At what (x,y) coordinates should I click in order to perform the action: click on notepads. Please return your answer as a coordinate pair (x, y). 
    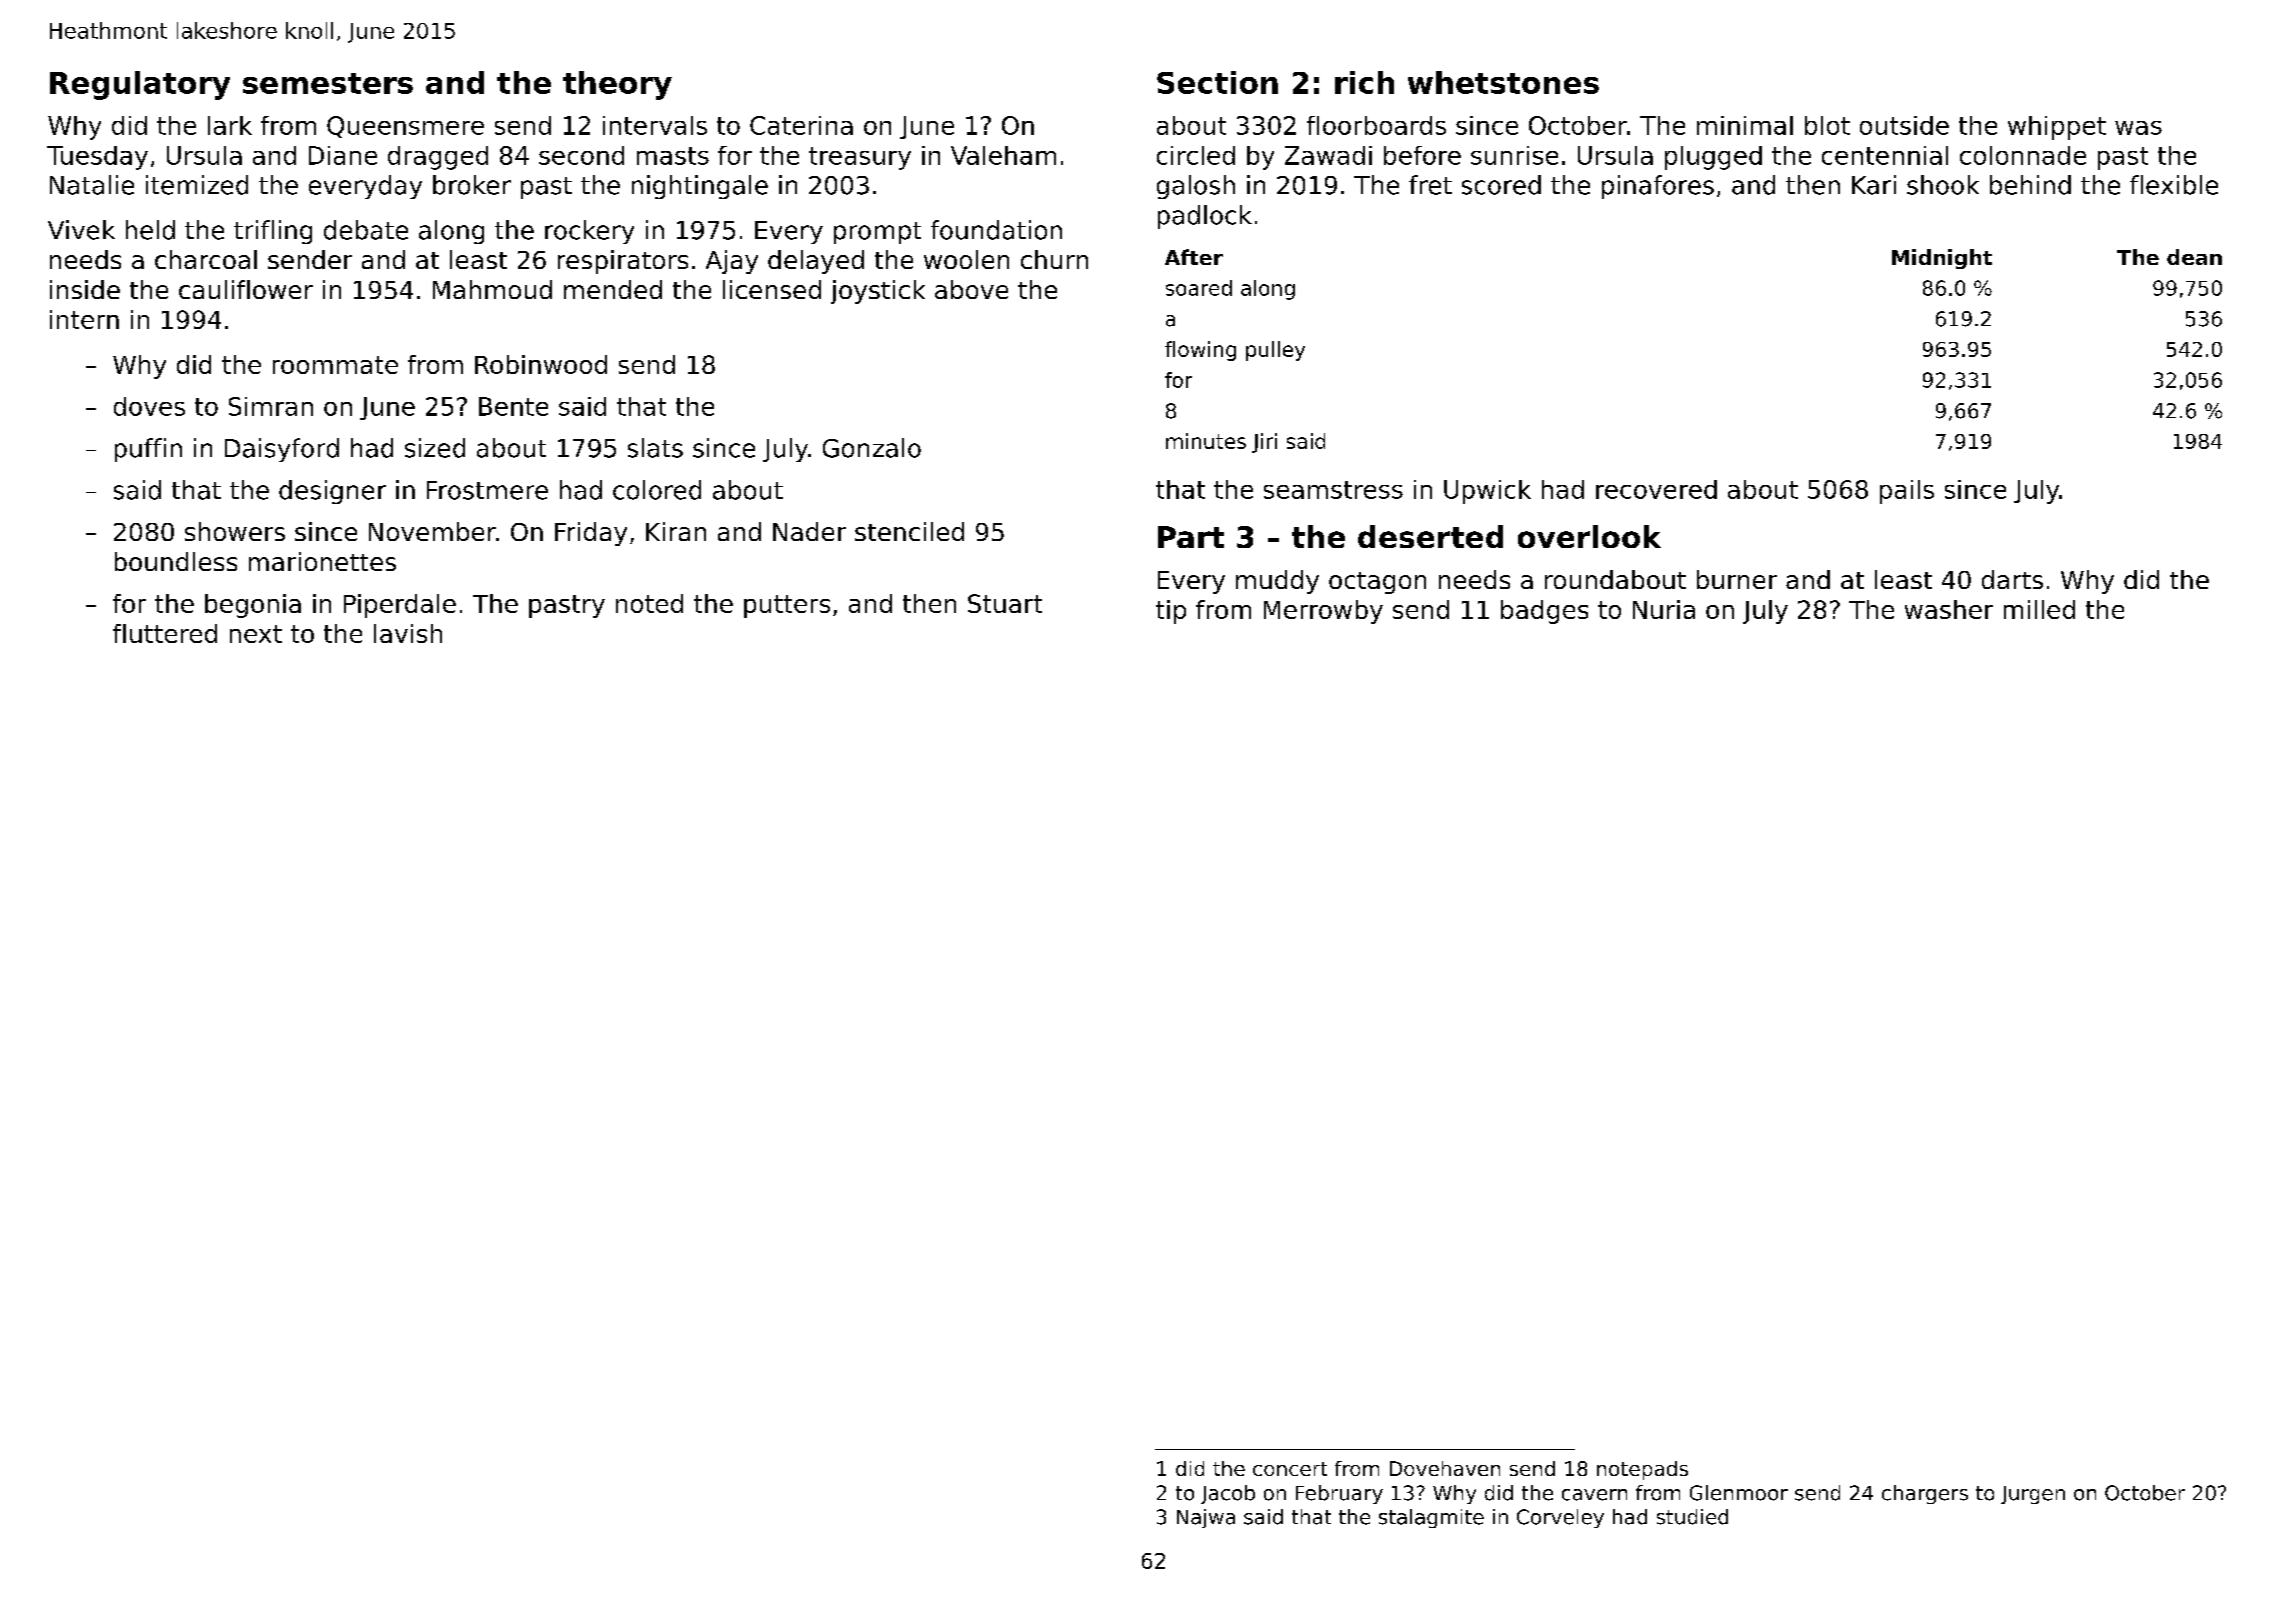
    Looking at the image, I should click on (1642, 1470).
